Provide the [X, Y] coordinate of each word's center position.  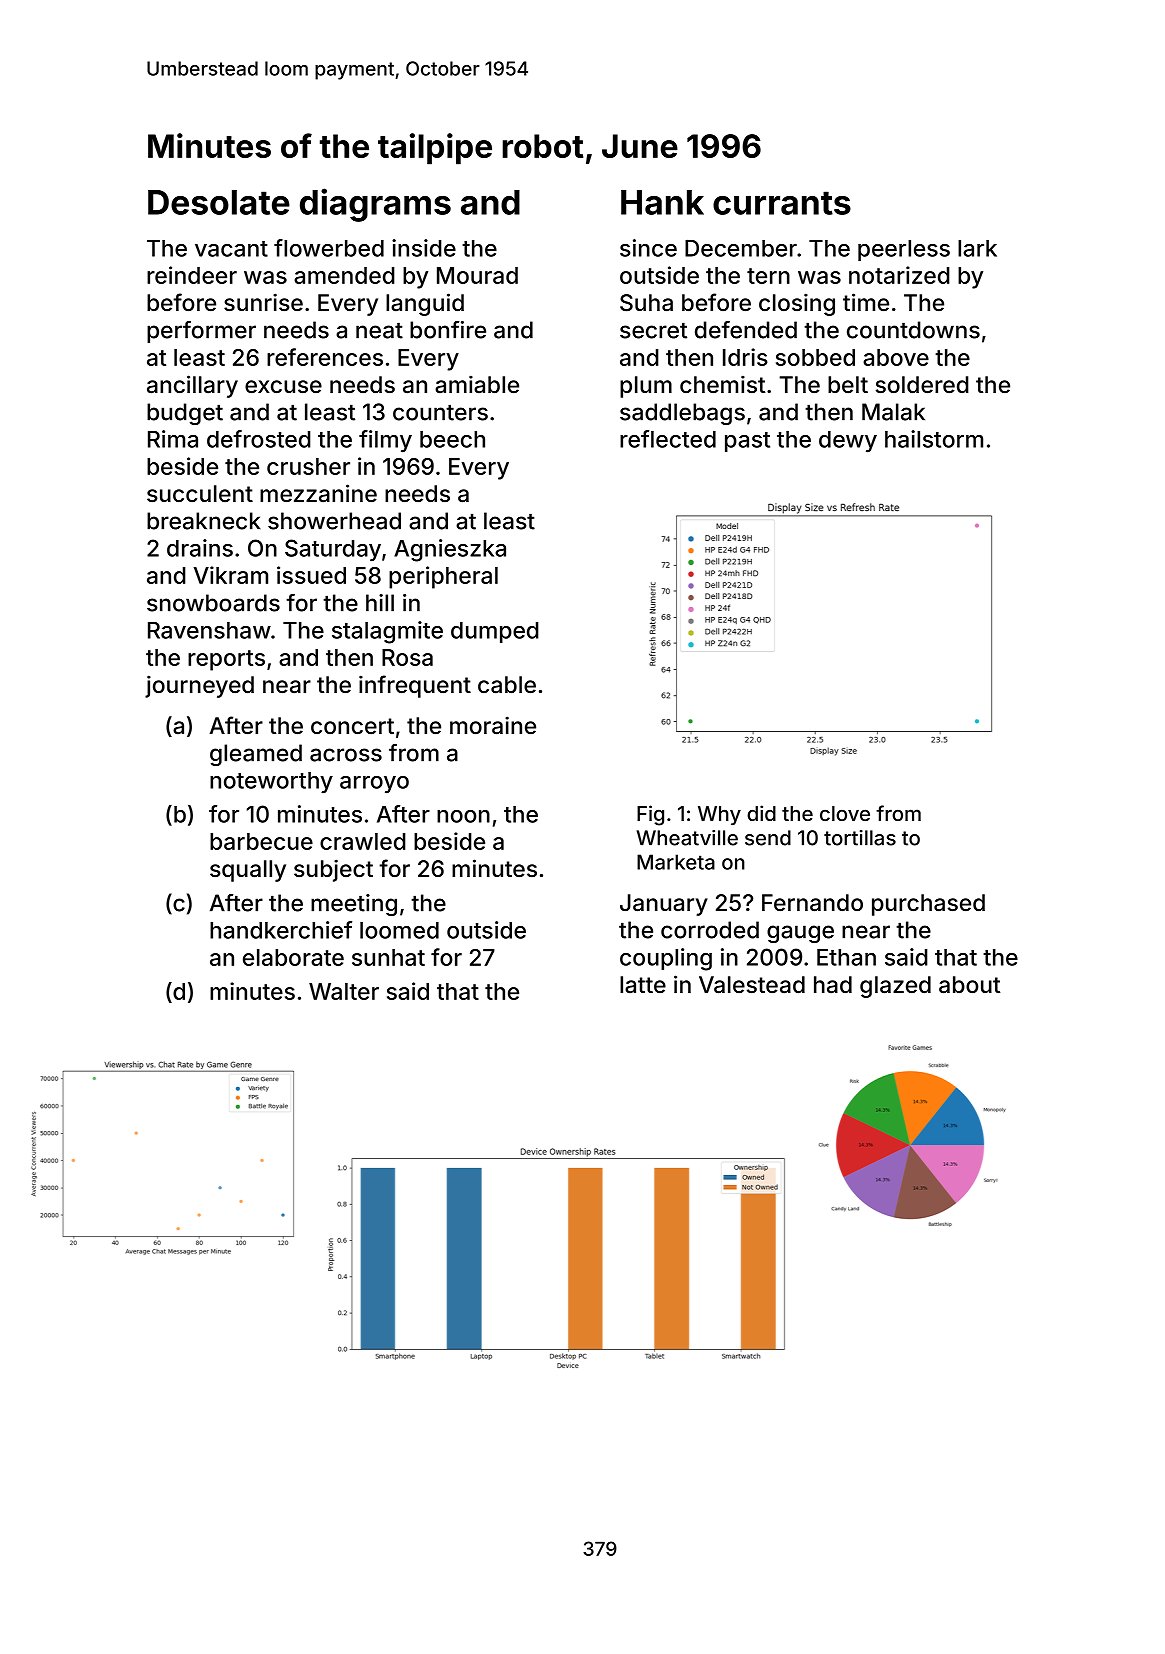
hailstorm [934, 439]
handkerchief [281, 930]
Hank [662, 202]
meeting [354, 905]
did [761, 813]
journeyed [199, 686]
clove [845, 813]
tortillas [860, 838]
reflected [668, 439]
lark [977, 248]
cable [507, 685]
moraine [493, 725]
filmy [385, 441]
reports [226, 660]
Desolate [219, 202]
